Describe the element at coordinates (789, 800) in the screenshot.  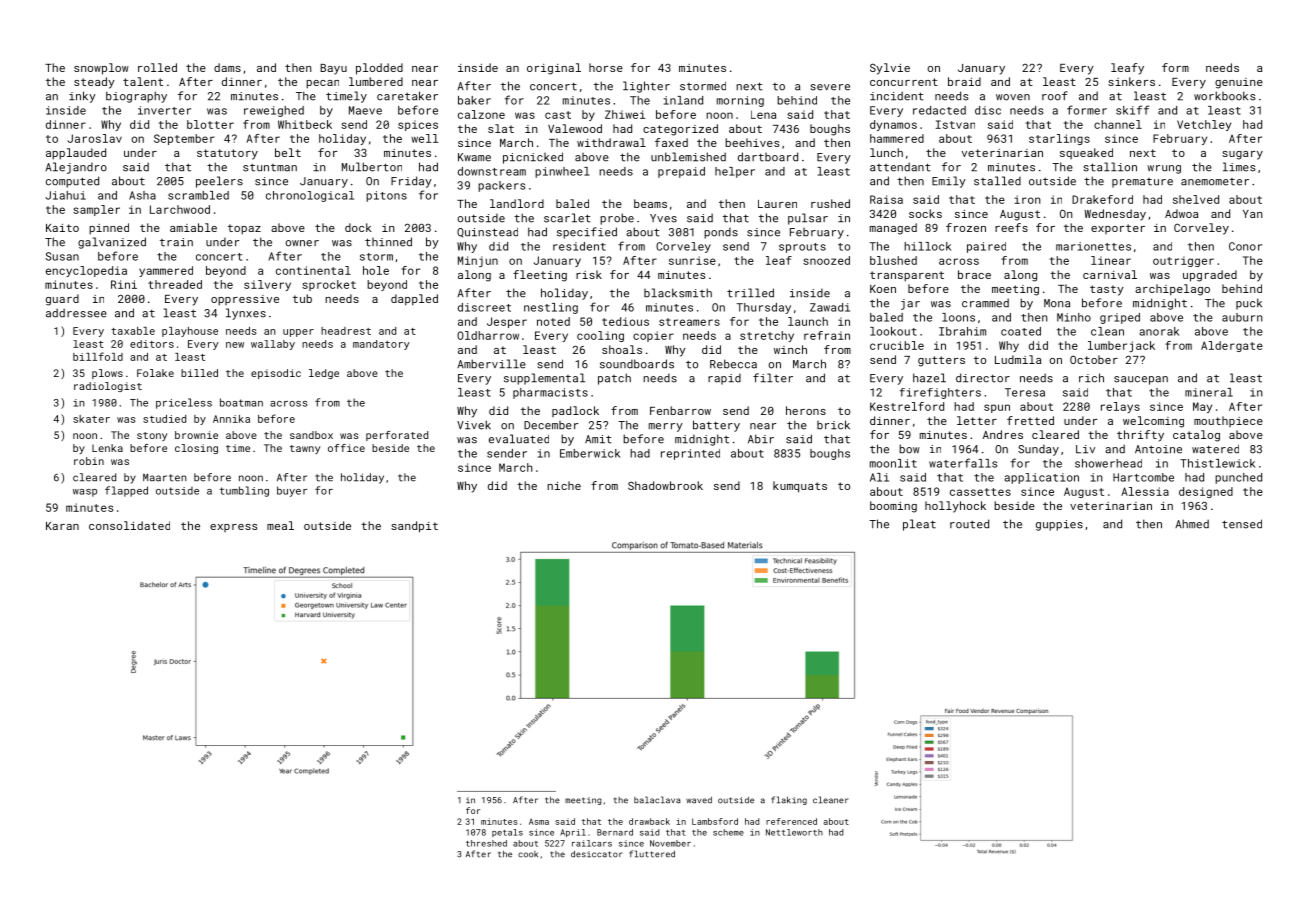
I see `flaking` at that location.
